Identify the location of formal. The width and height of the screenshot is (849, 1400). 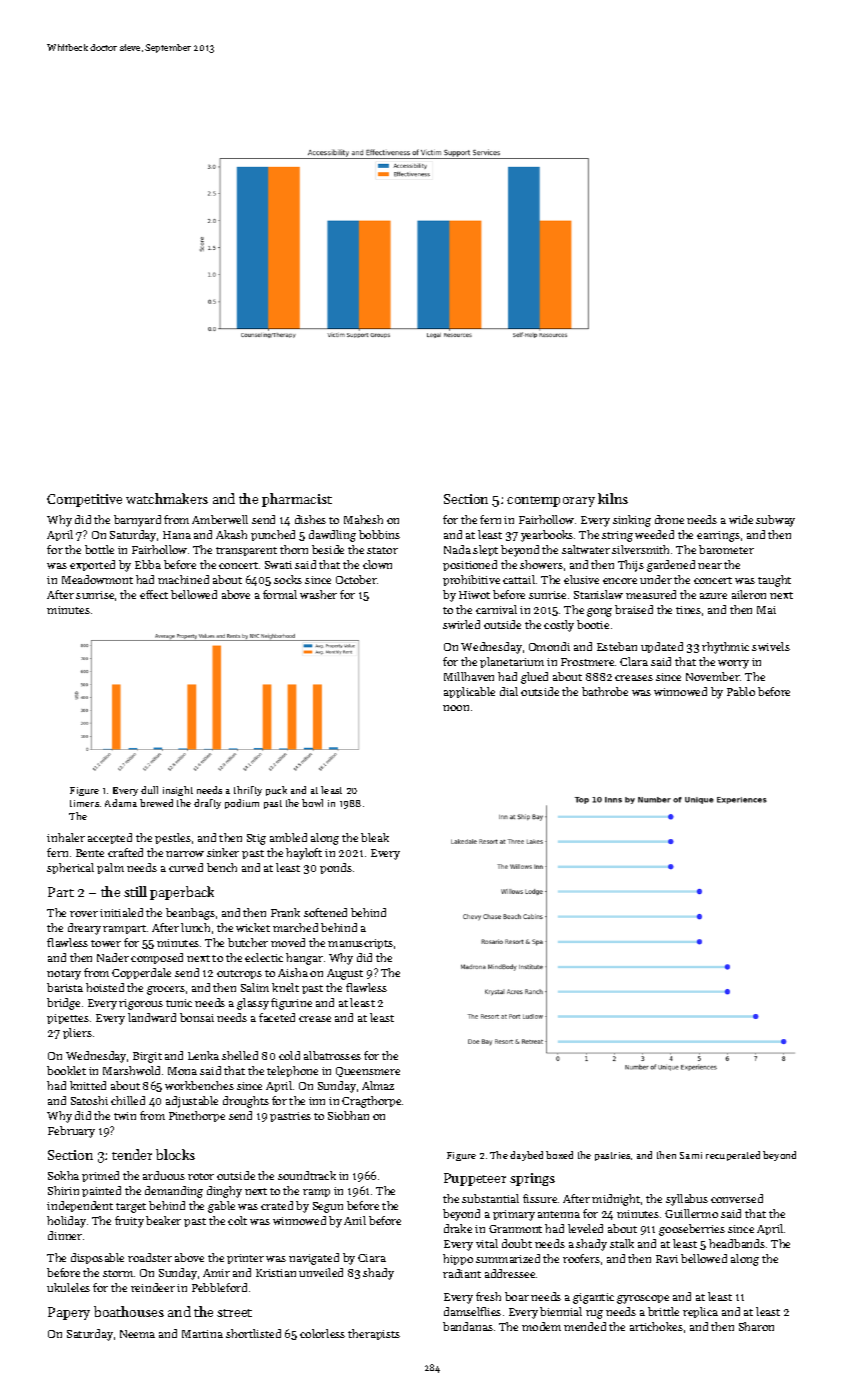
(280, 594).
